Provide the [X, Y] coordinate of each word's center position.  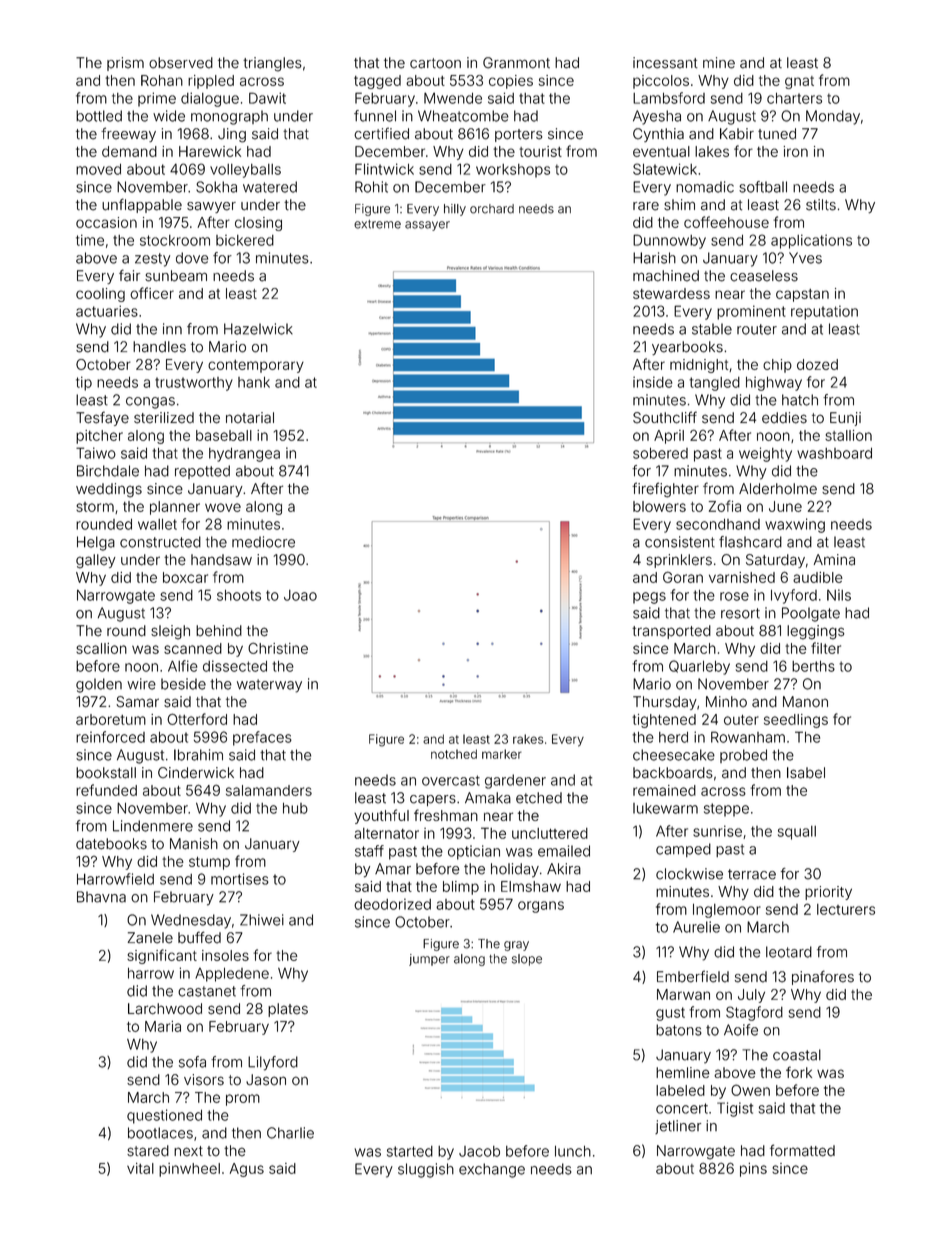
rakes [528, 739]
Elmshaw [531, 886]
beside [183, 684]
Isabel [806, 773]
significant [162, 956]
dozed [817, 364]
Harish [654, 258]
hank [254, 382]
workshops [513, 171]
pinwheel [189, 1170]
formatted [802, 1150]
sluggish [426, 1170]
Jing [232, 135]
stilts [821, 205]
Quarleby [699, 667]
